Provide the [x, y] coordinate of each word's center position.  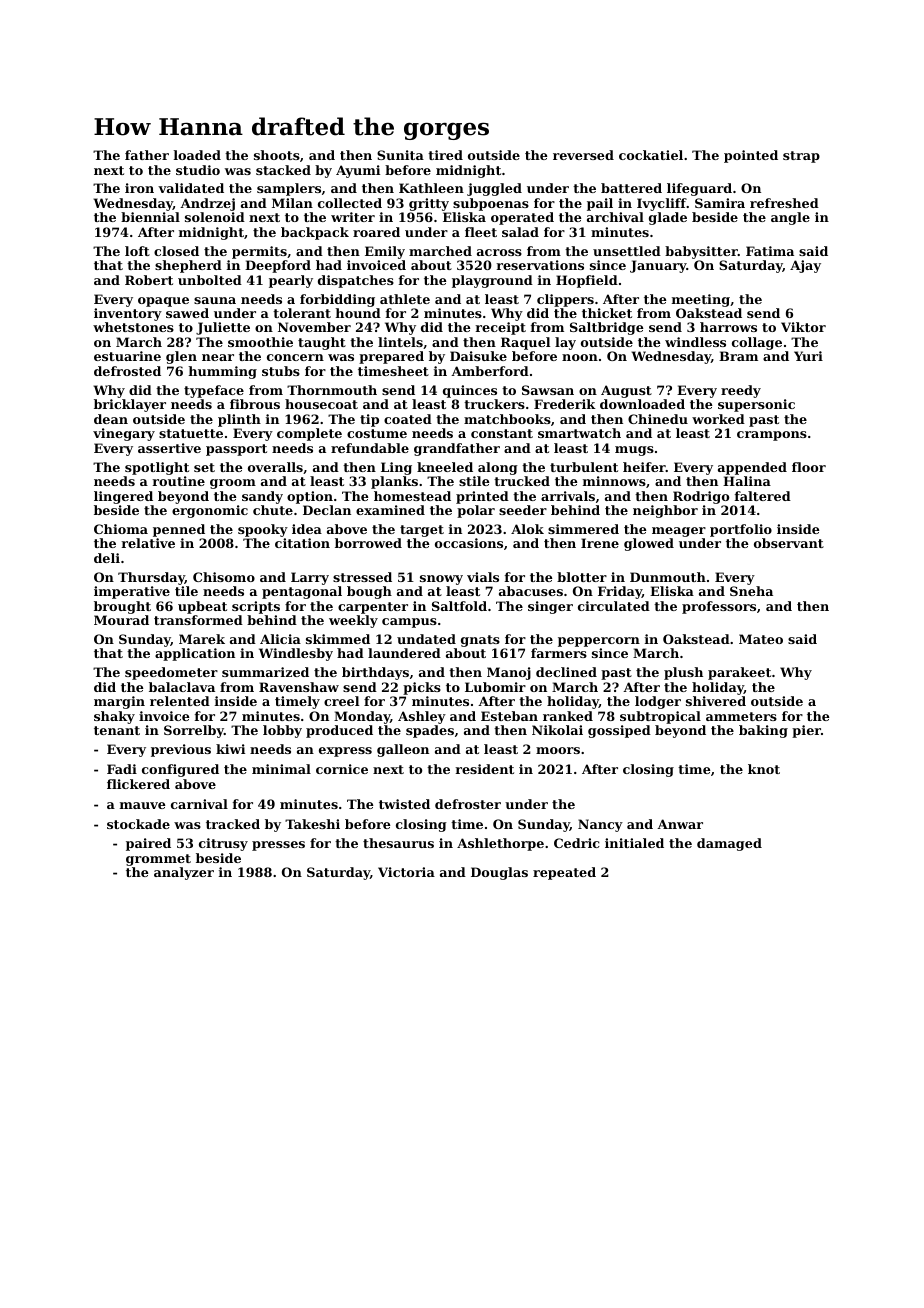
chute [273, 510]
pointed [751, 156]
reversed [583, 155]
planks [394, 482]
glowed [649, 544]
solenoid [215, 217]
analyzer [184, 873]
